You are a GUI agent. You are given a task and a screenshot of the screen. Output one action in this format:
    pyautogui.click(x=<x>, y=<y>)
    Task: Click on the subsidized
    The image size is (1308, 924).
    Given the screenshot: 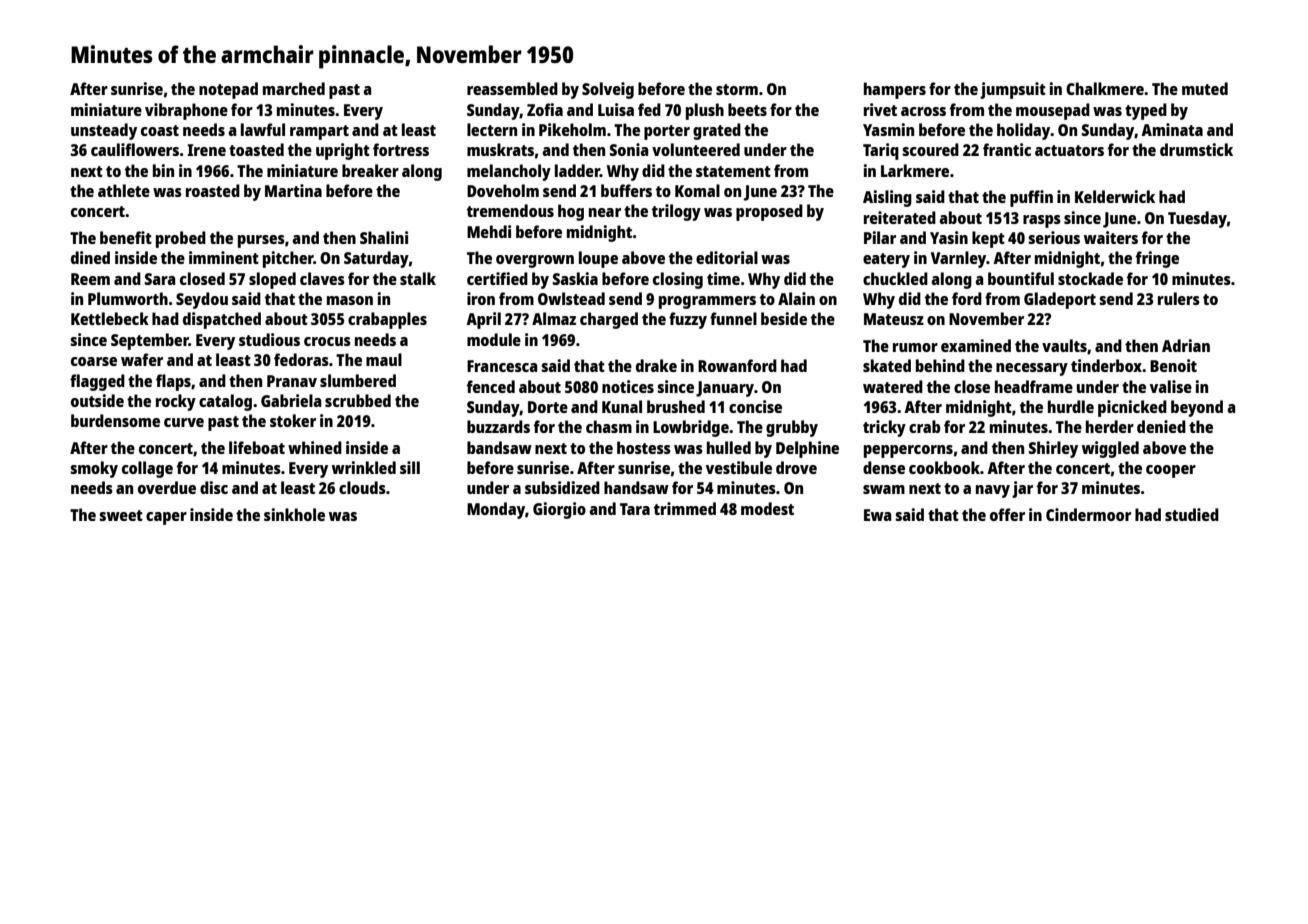 What is the action you would take?
    pyautogui.click(x=562, y=487)
